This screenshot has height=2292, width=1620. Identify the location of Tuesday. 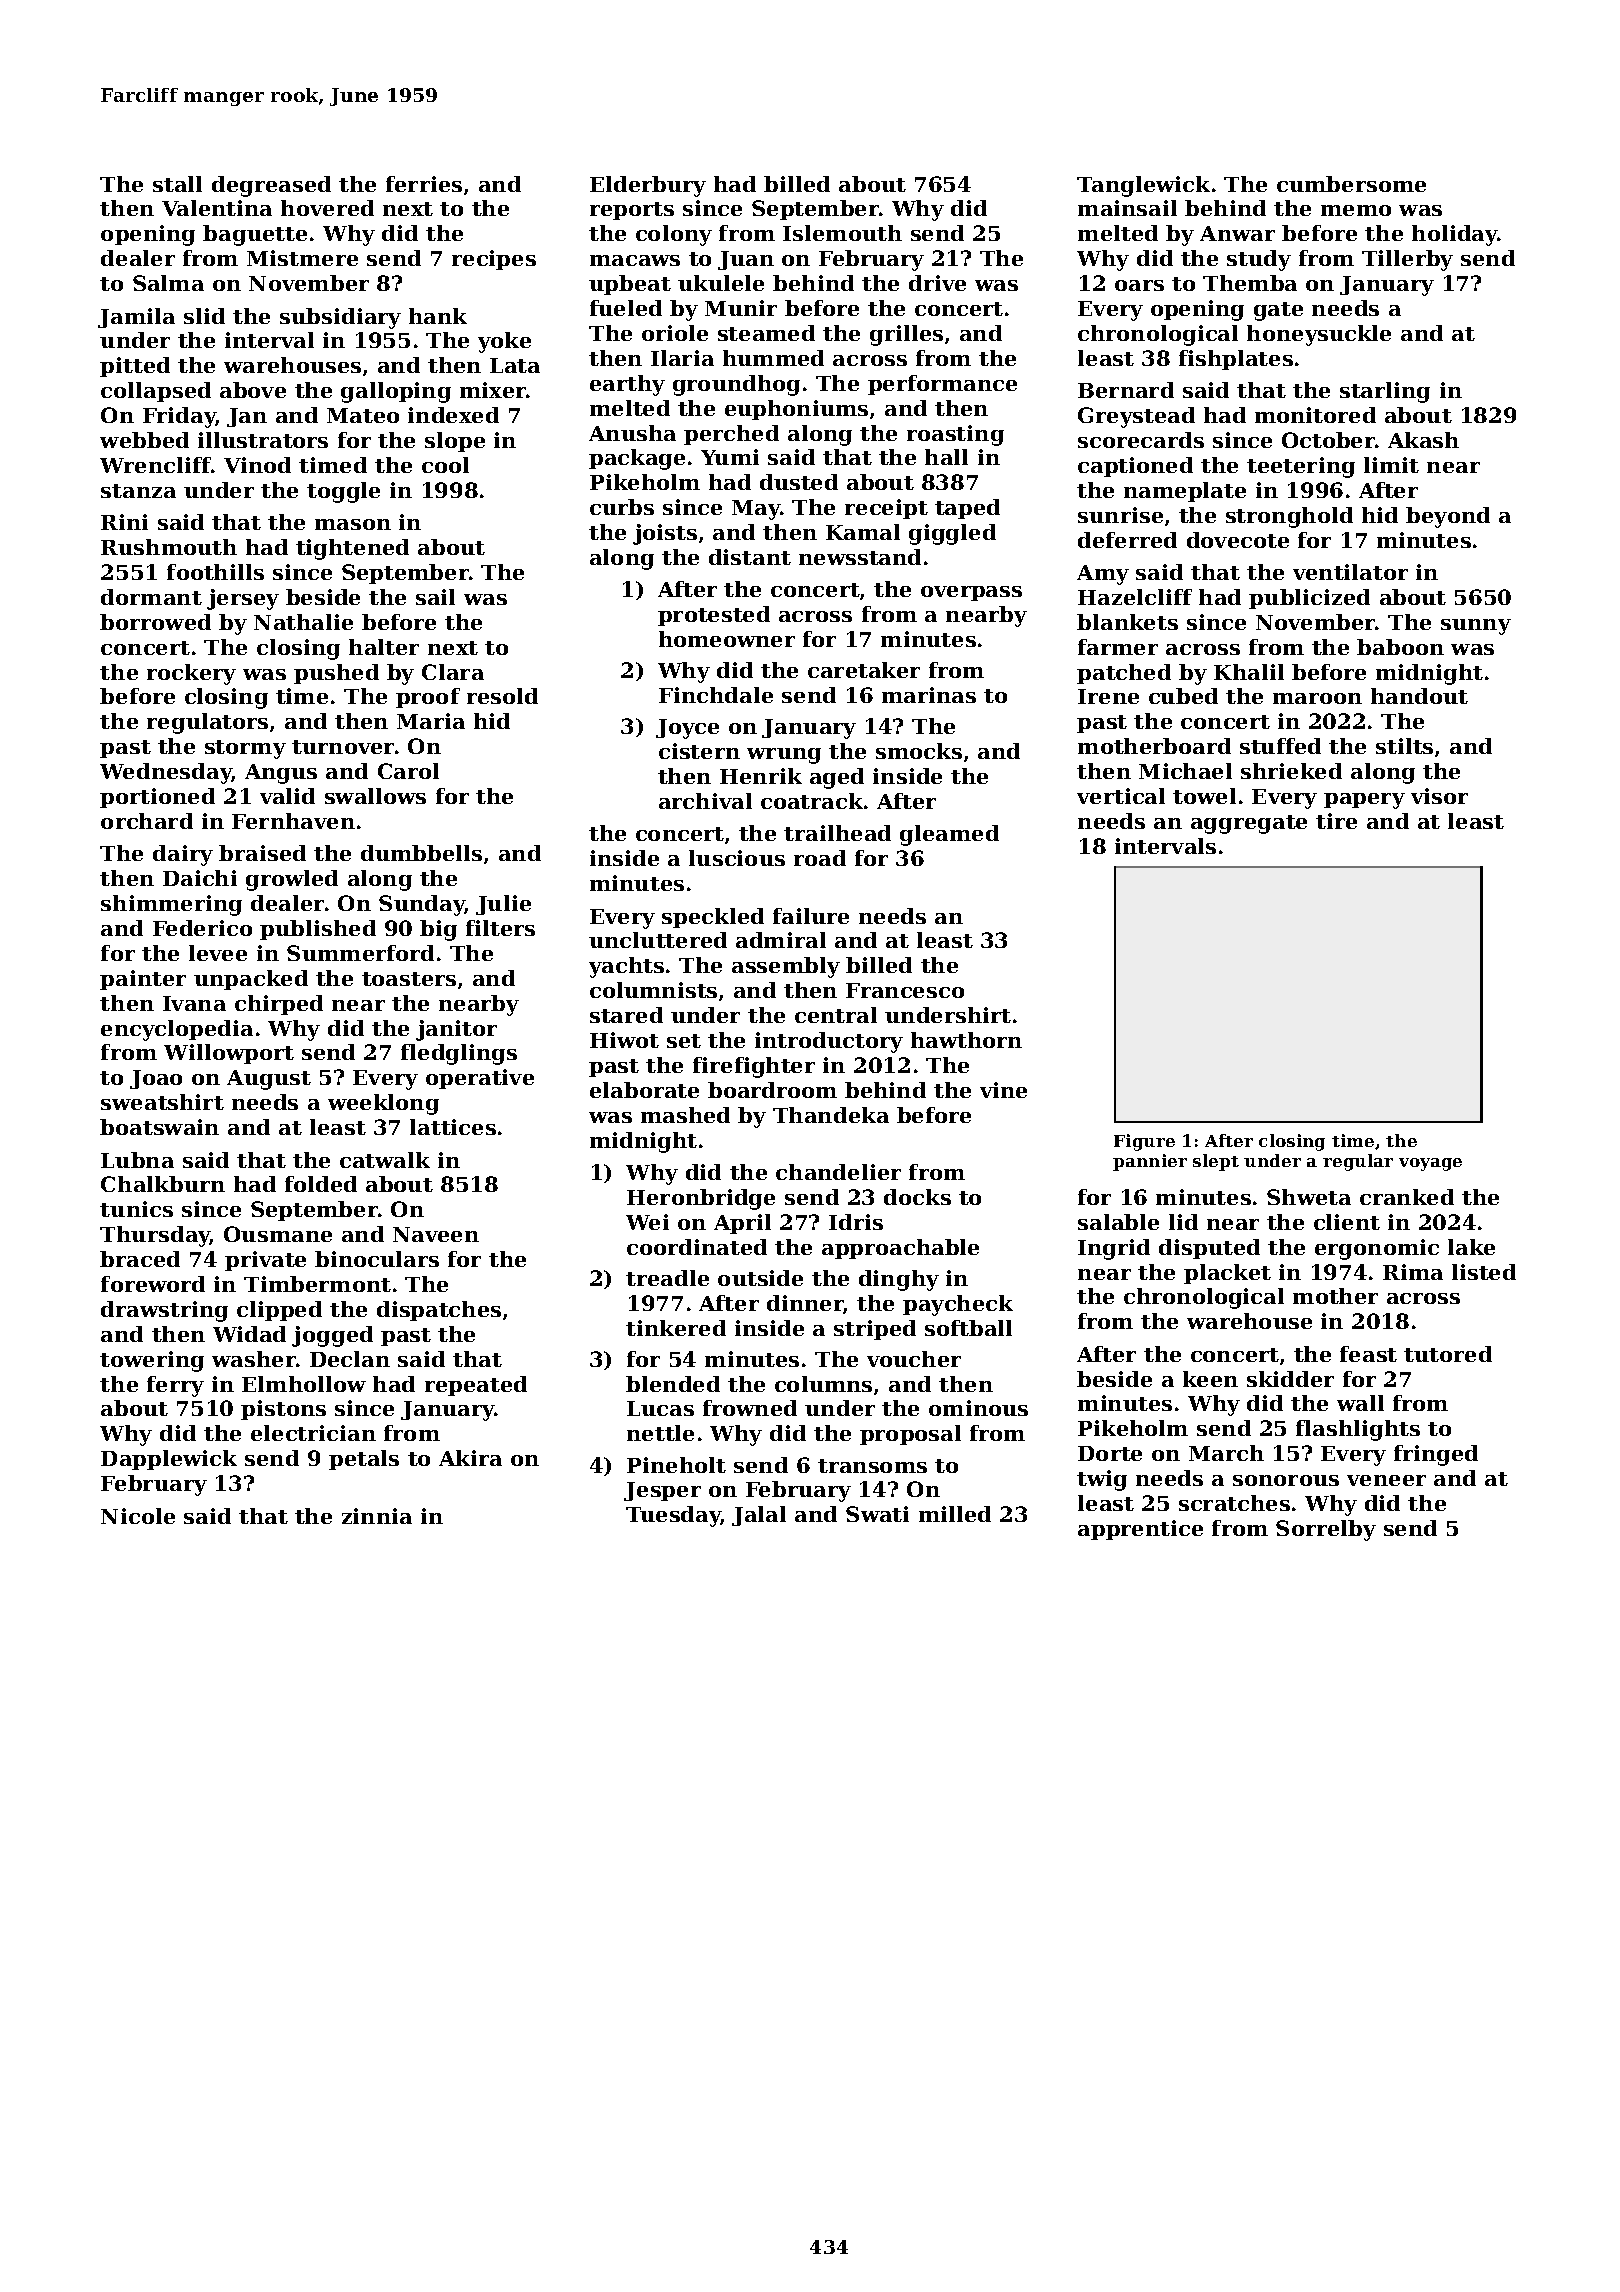
(673, 1516).
